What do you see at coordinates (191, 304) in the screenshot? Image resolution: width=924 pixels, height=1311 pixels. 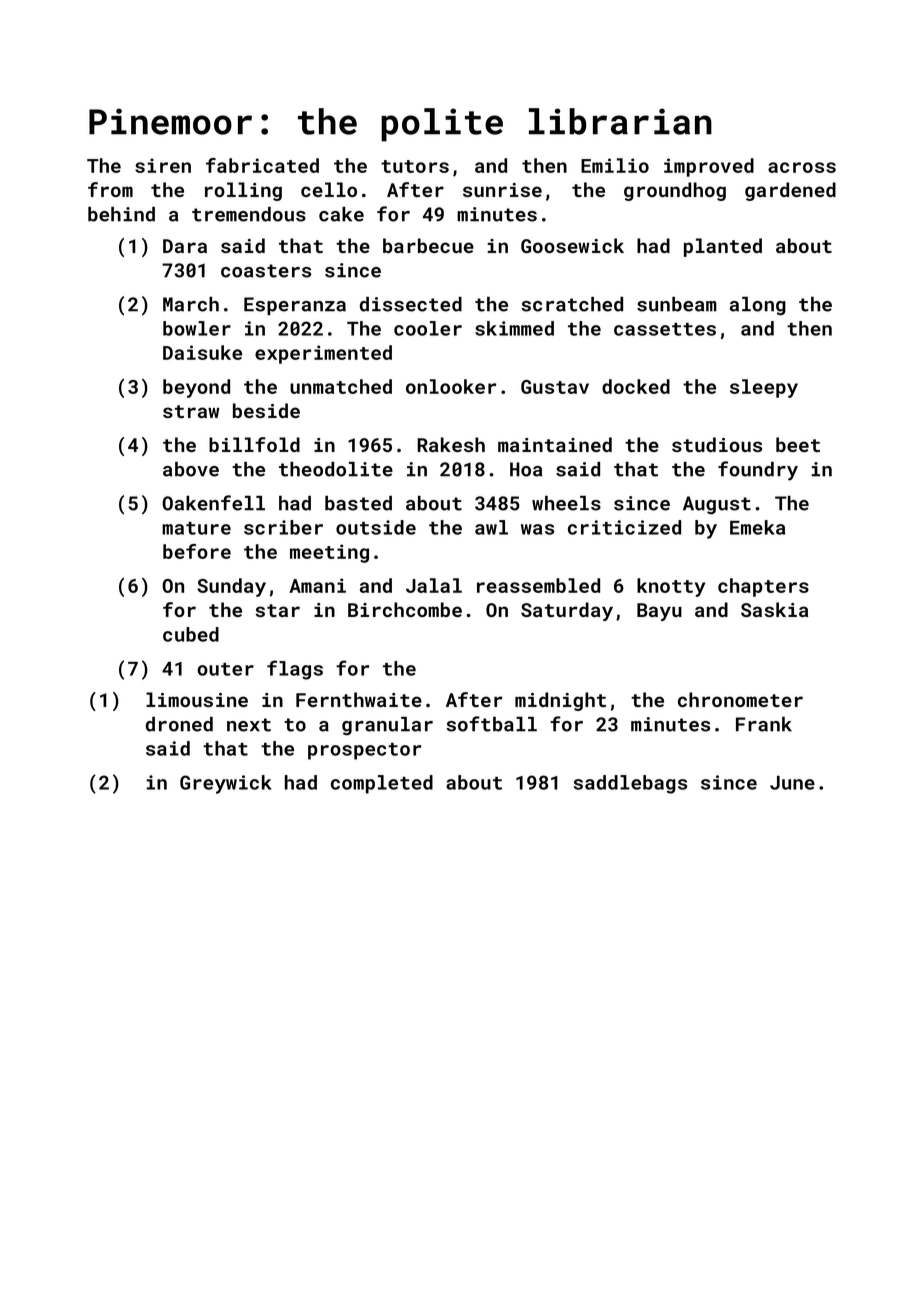 I see `March` at bounding box center [191, 304].
